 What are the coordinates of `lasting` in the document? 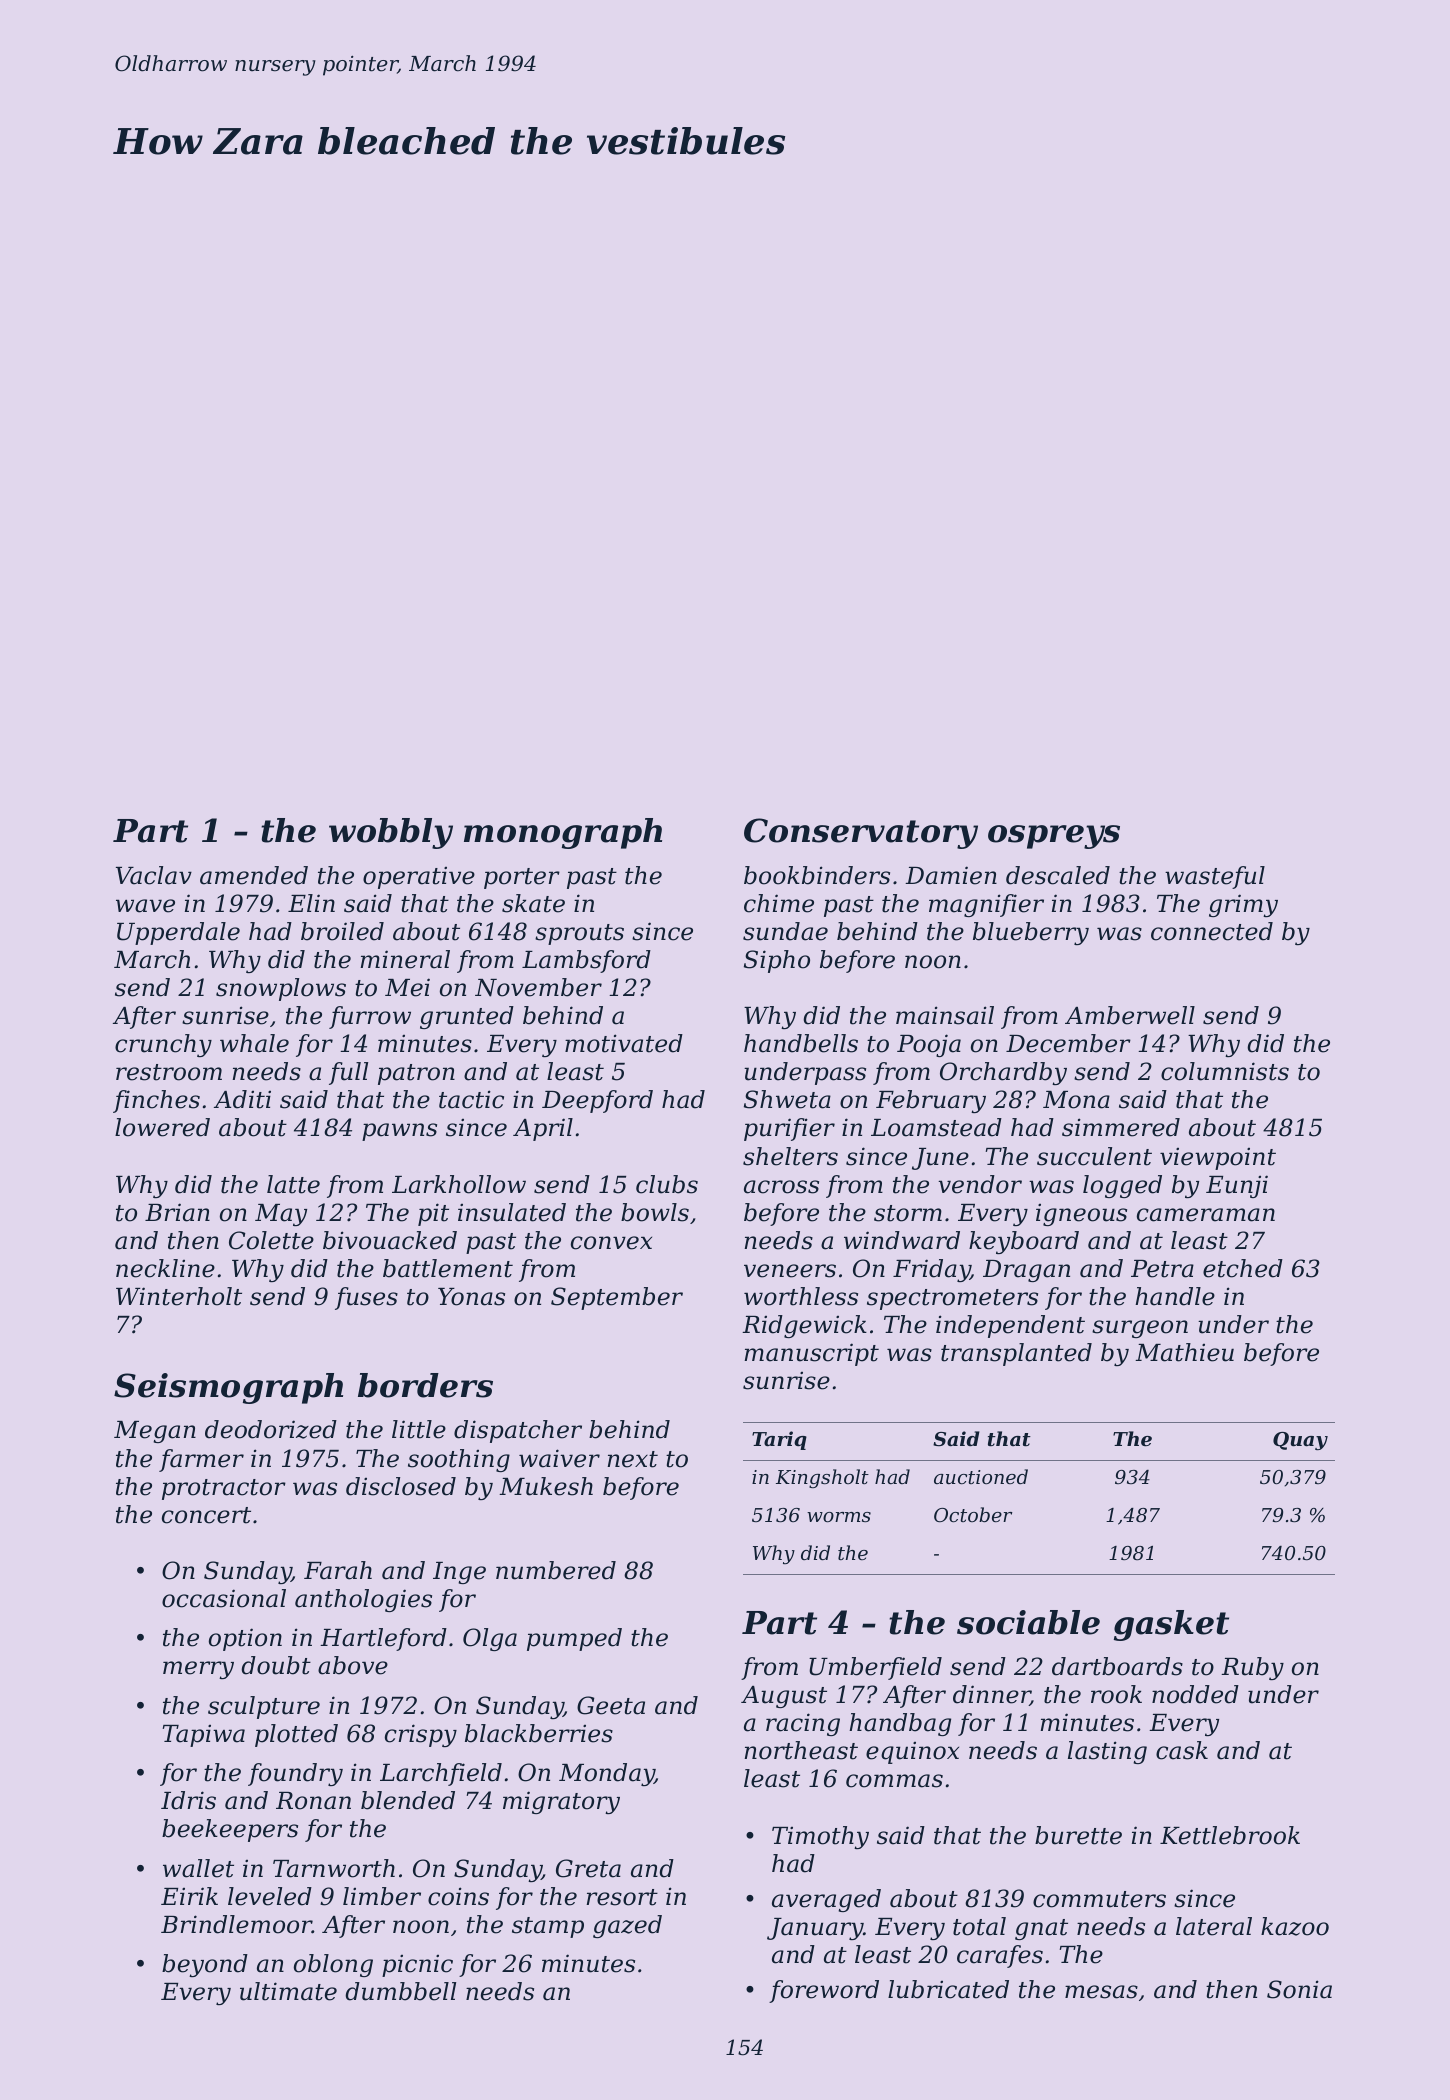 It's located at (1107, 1752).
